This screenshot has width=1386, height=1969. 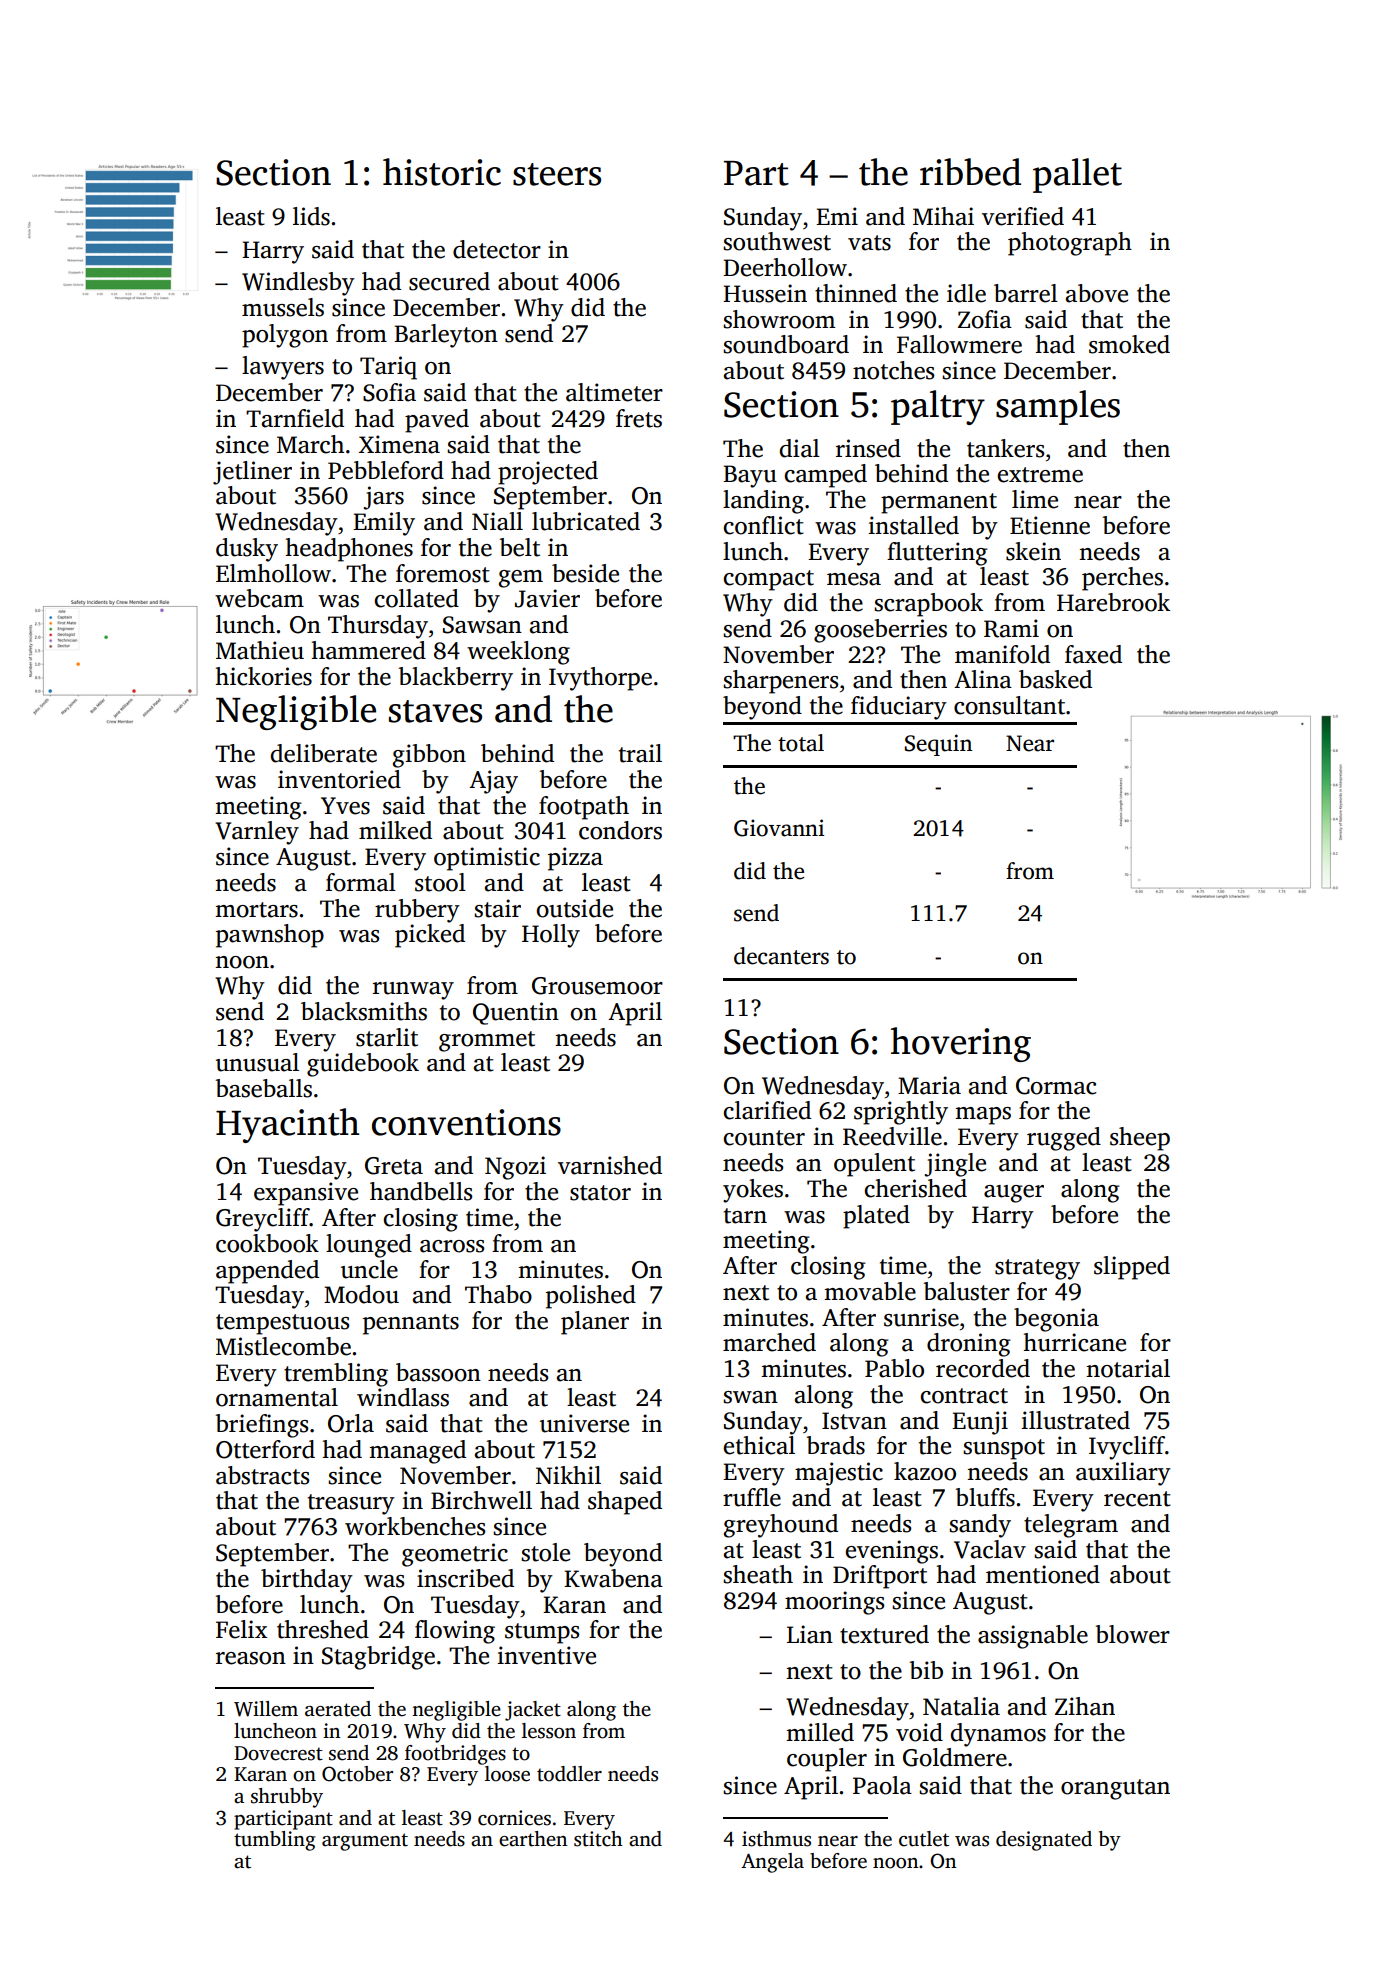 What do you see at coordinates (752, 1497) in the screenshot?
I see `ruffle` at bounding box center [752, 1497].
